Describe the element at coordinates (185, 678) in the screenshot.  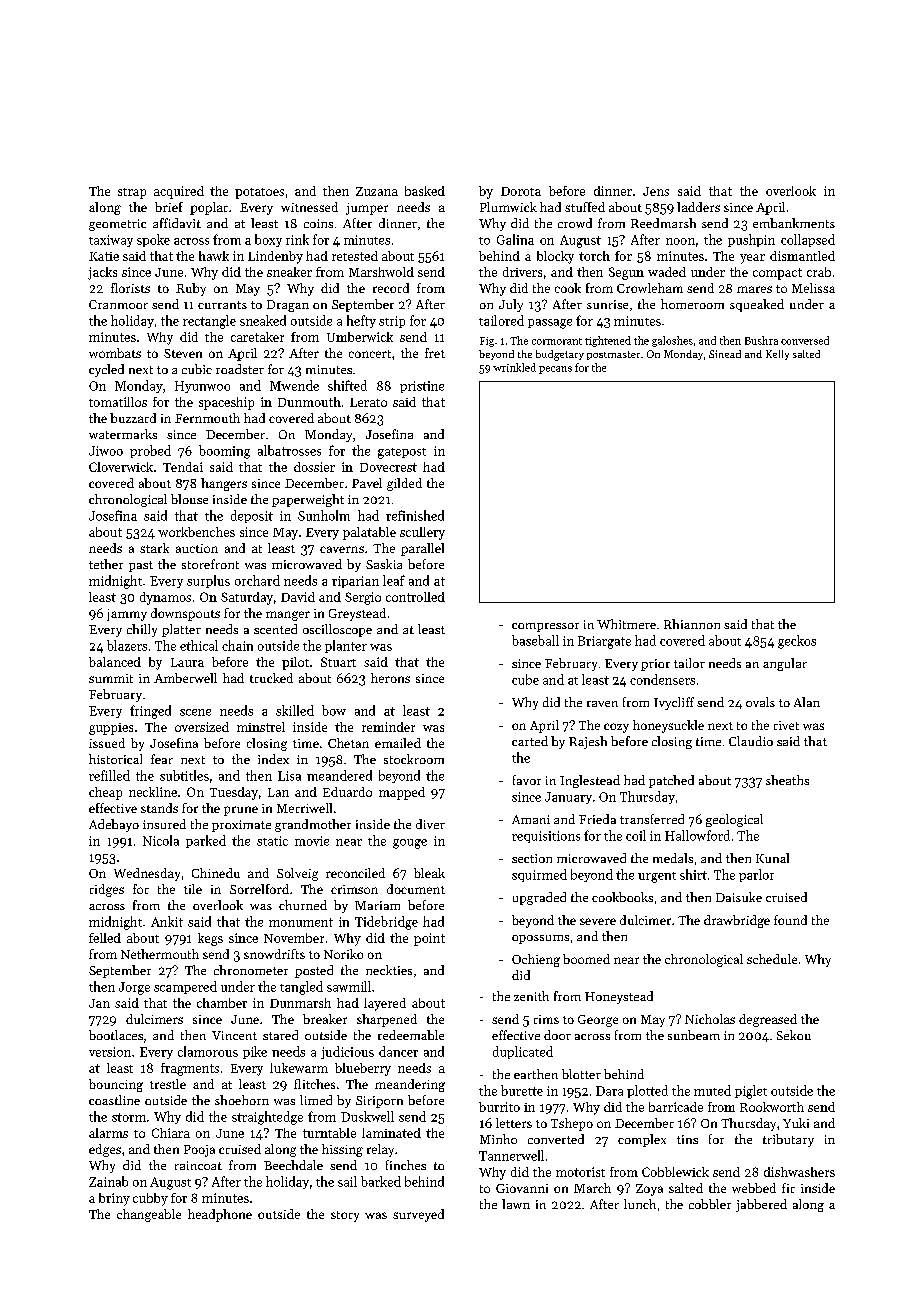
I see `Amberwell` at that location.
